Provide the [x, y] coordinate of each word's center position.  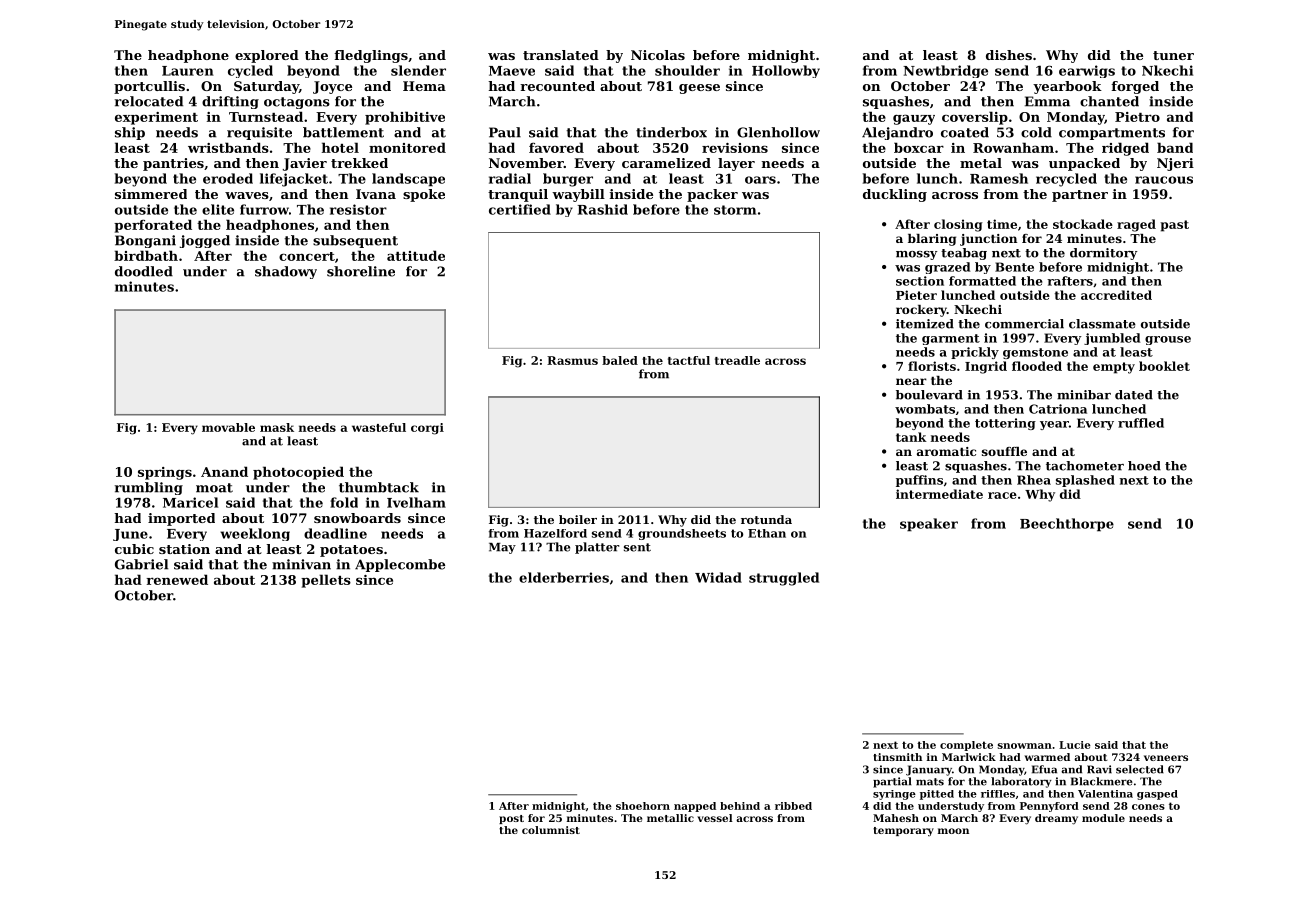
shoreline [361, 271]
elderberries [564, 577]
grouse [1168, 340]
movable [228, 427]
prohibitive [405, 118]
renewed [177, 579]
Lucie [1075, 745]
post [511, 819]
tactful [689, 360]
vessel [715, 818]
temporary [903, 831]
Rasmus [572, 360]
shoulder [687, 70]
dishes [1009, 55]
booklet [1164, 366]
